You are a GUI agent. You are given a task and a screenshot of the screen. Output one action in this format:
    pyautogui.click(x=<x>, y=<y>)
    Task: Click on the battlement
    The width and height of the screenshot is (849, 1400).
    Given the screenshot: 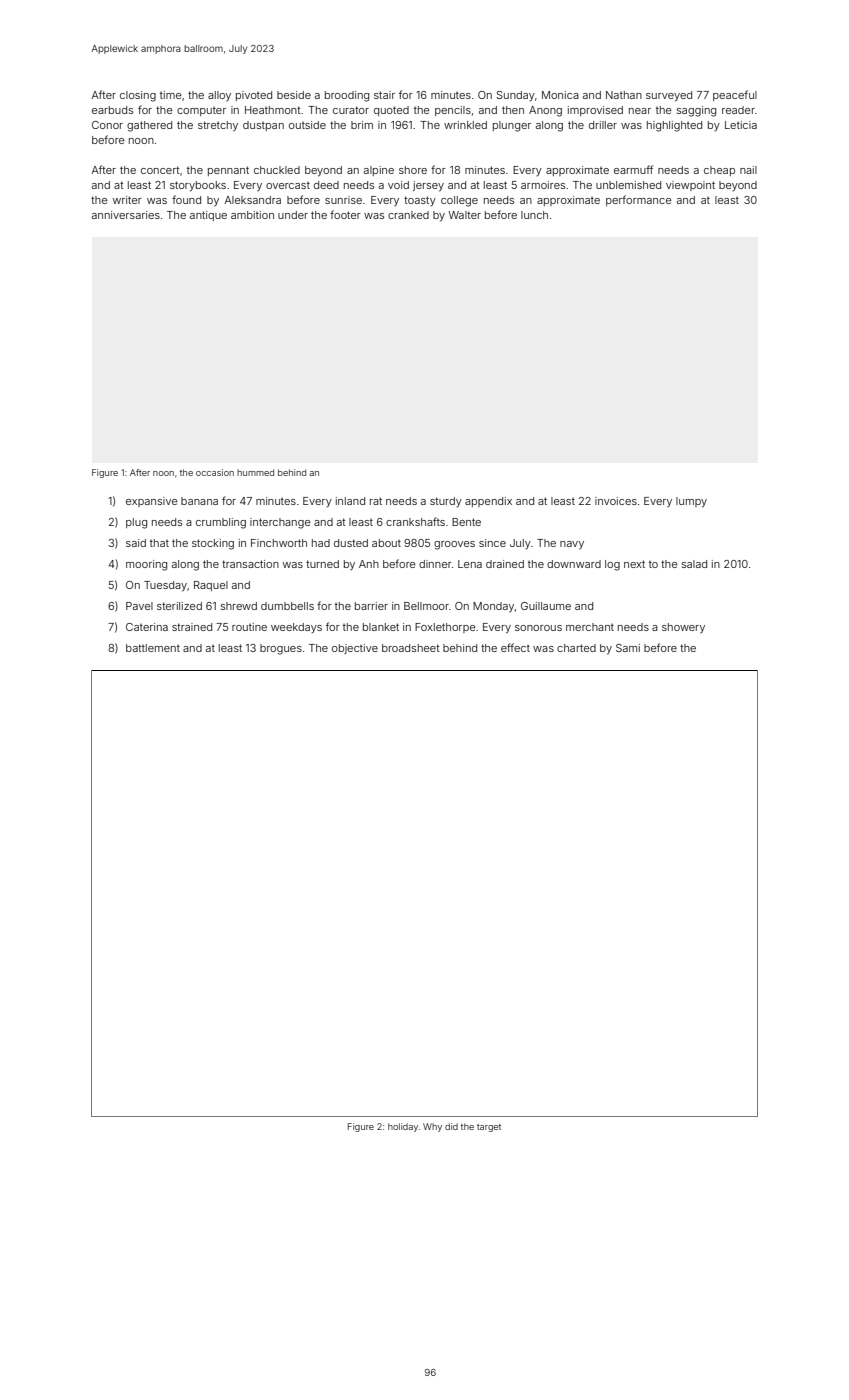 What is the action you would take?
    pyautogui.click(x=153, y=648)
